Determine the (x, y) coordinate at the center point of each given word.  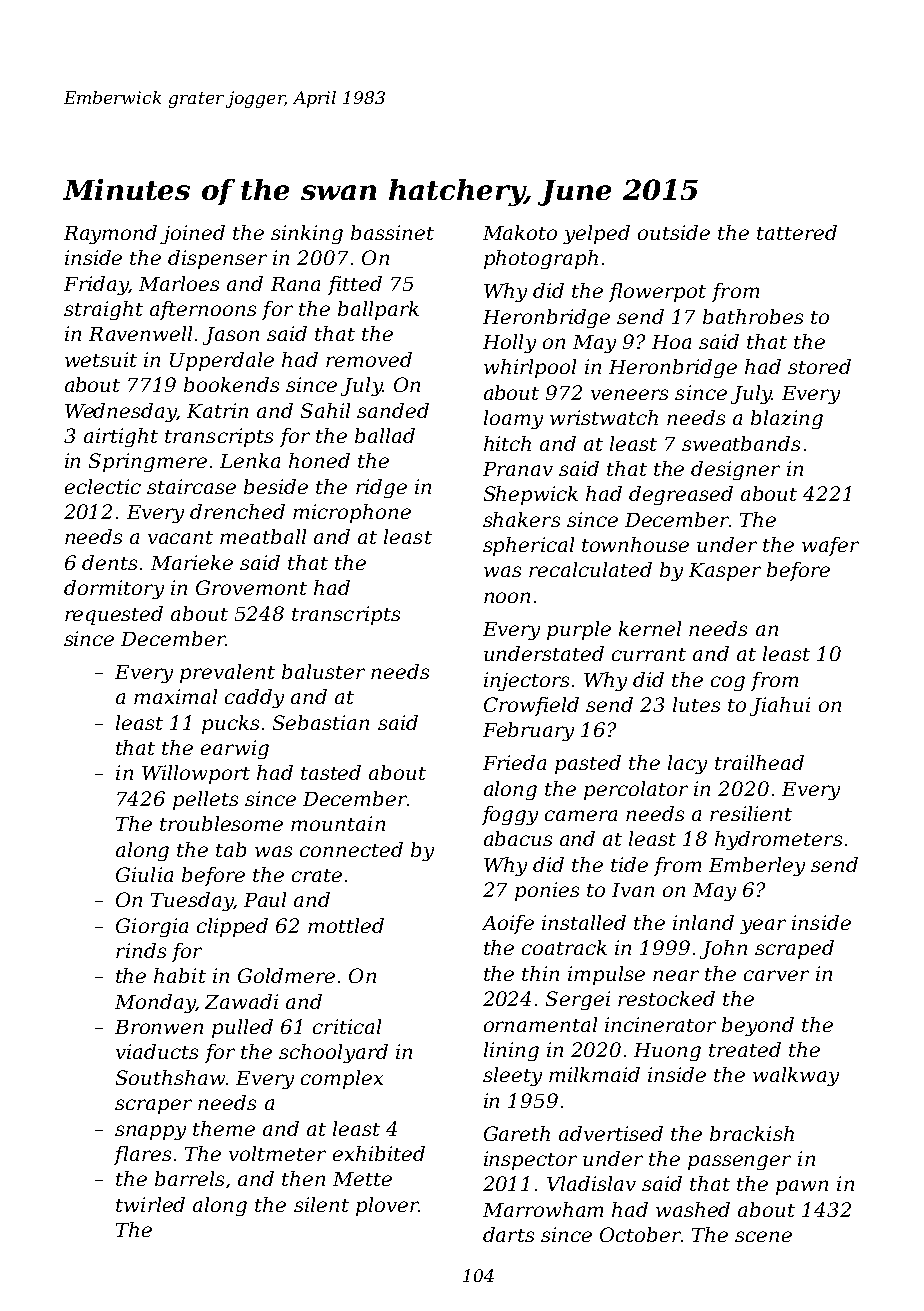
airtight (121, 437)
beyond (758, 1026)
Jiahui (780, 706)
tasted (331, 772)
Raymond (110, 234)
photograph (541, 259)
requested (114, 615)
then (303, 1178)
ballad (385, 435)
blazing (787, 419)
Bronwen (159, 1027)
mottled (346, 925)
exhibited (379, 1153)
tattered (797, 232)
